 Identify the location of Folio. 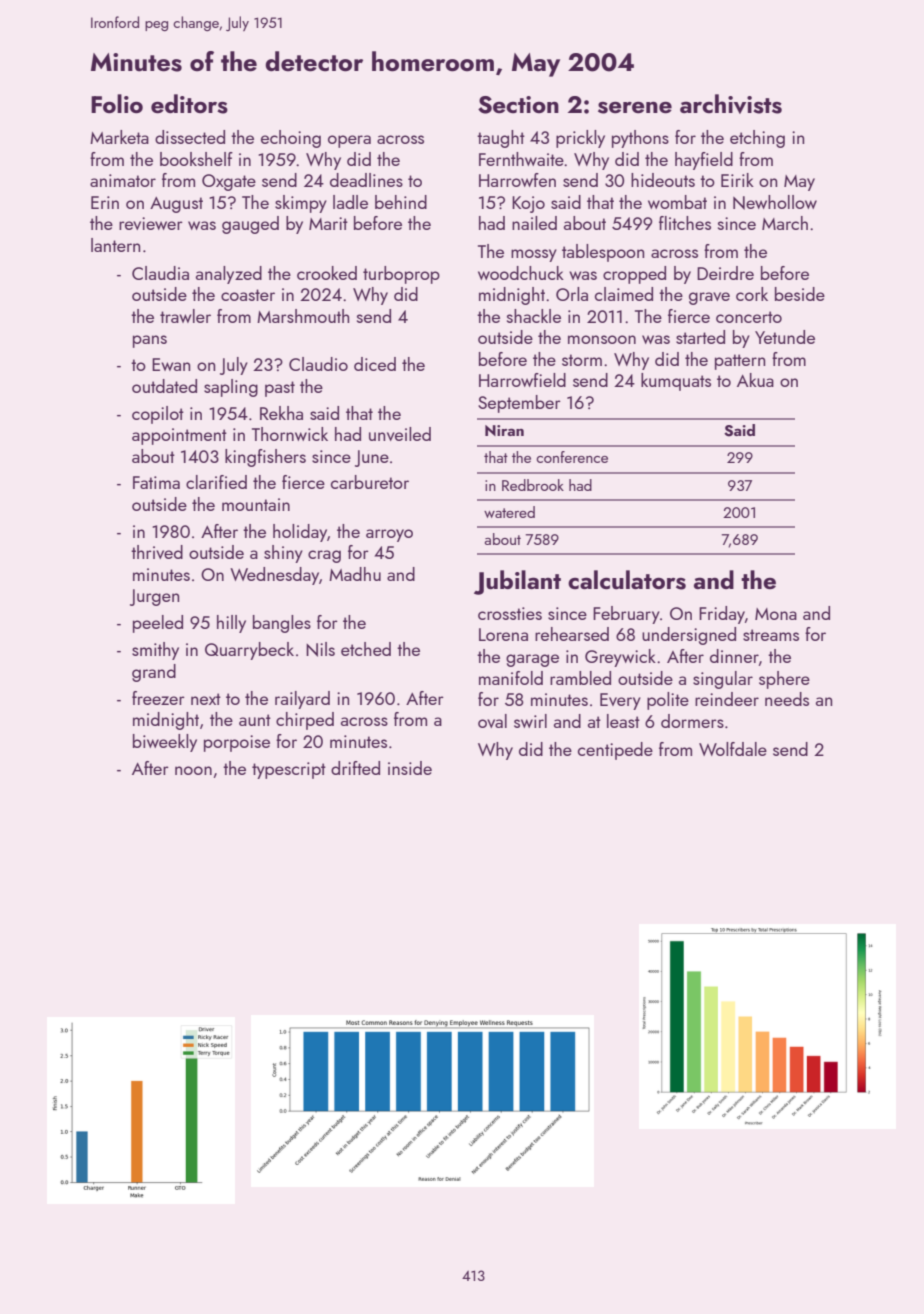
(117, 103).
